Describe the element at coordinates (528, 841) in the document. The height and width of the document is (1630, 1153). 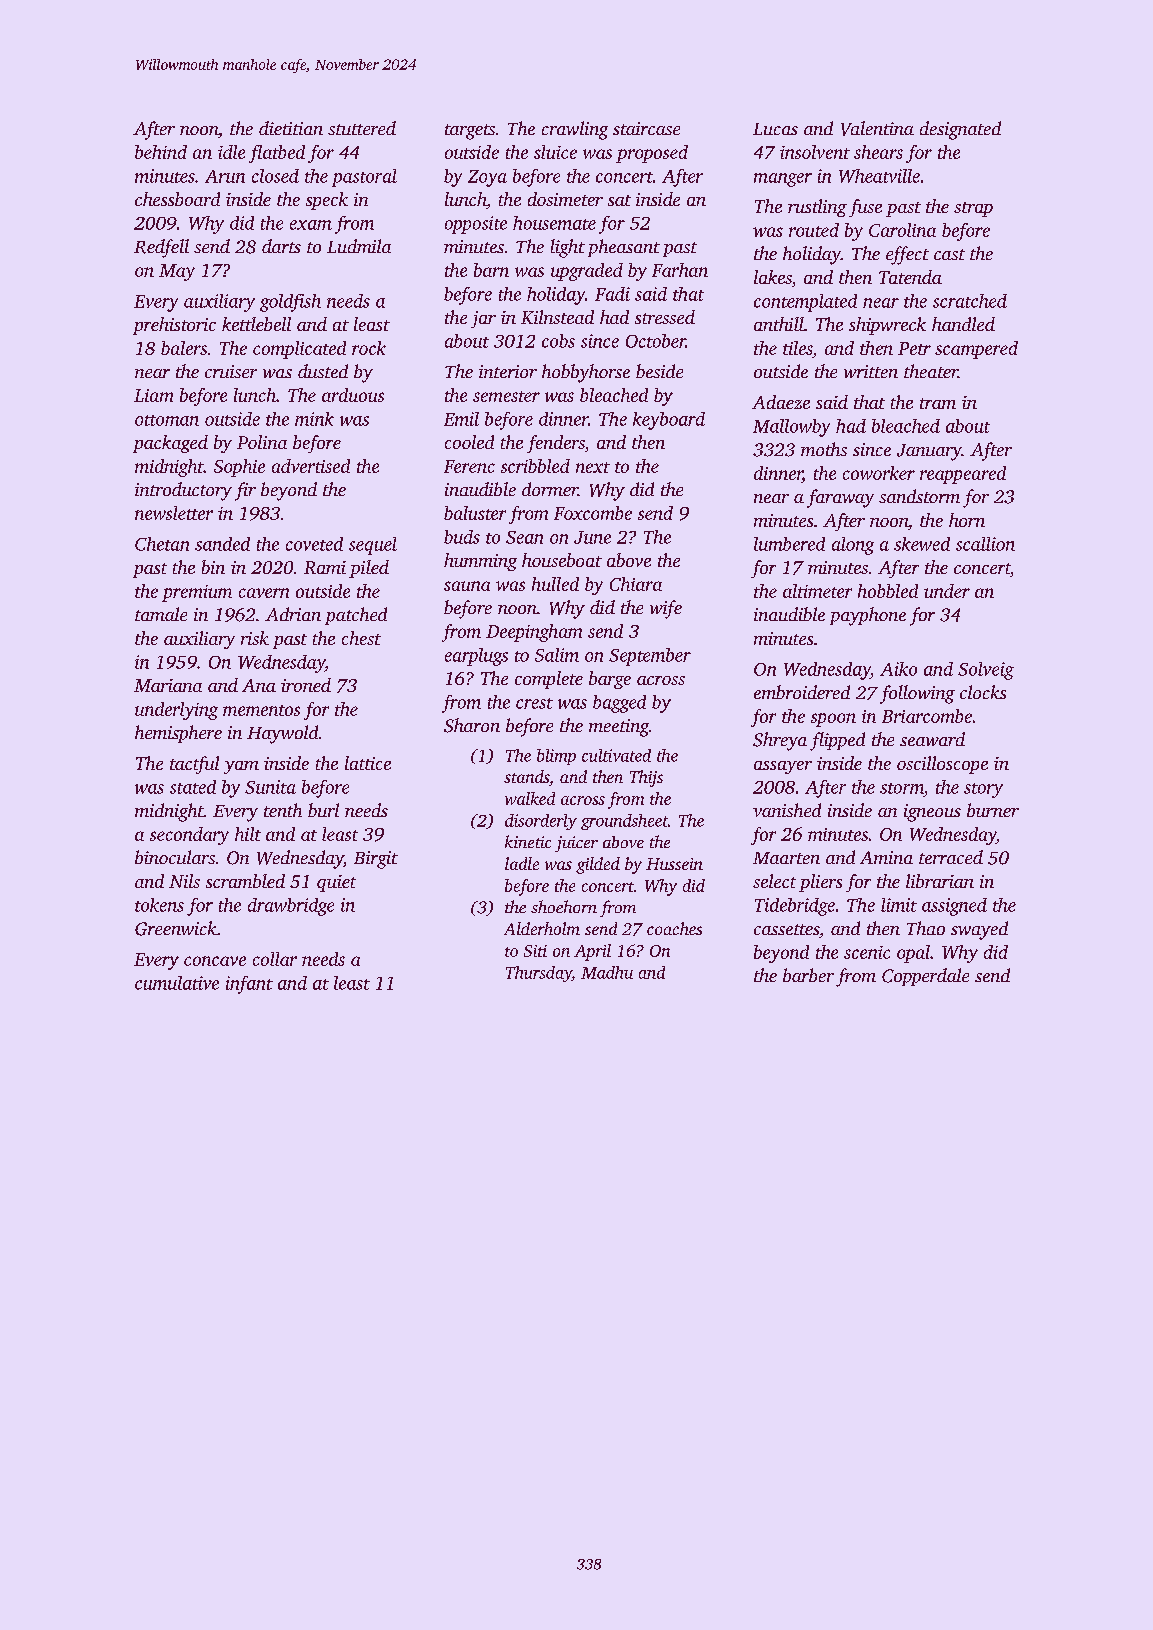
I see `kinetic` at that location.
